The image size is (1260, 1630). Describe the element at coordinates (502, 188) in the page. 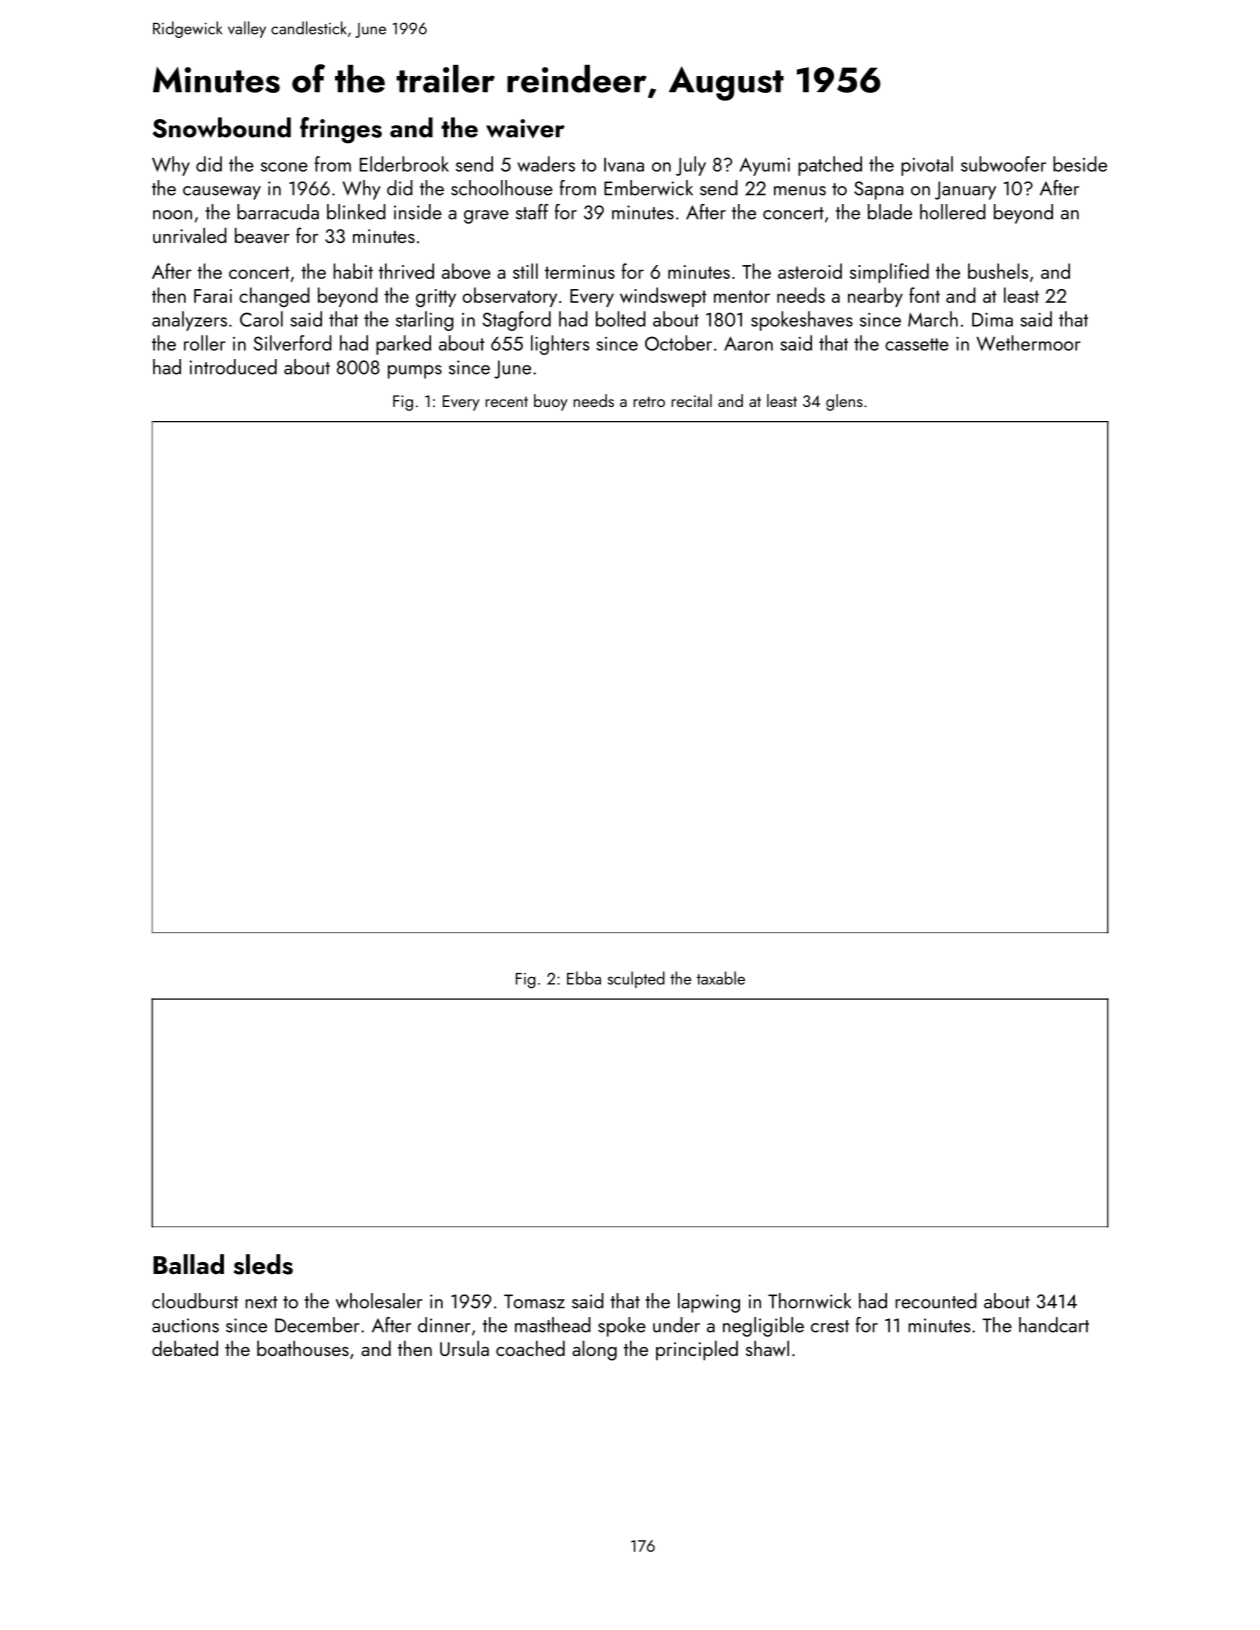

I see `schoolhouse` at that location.
